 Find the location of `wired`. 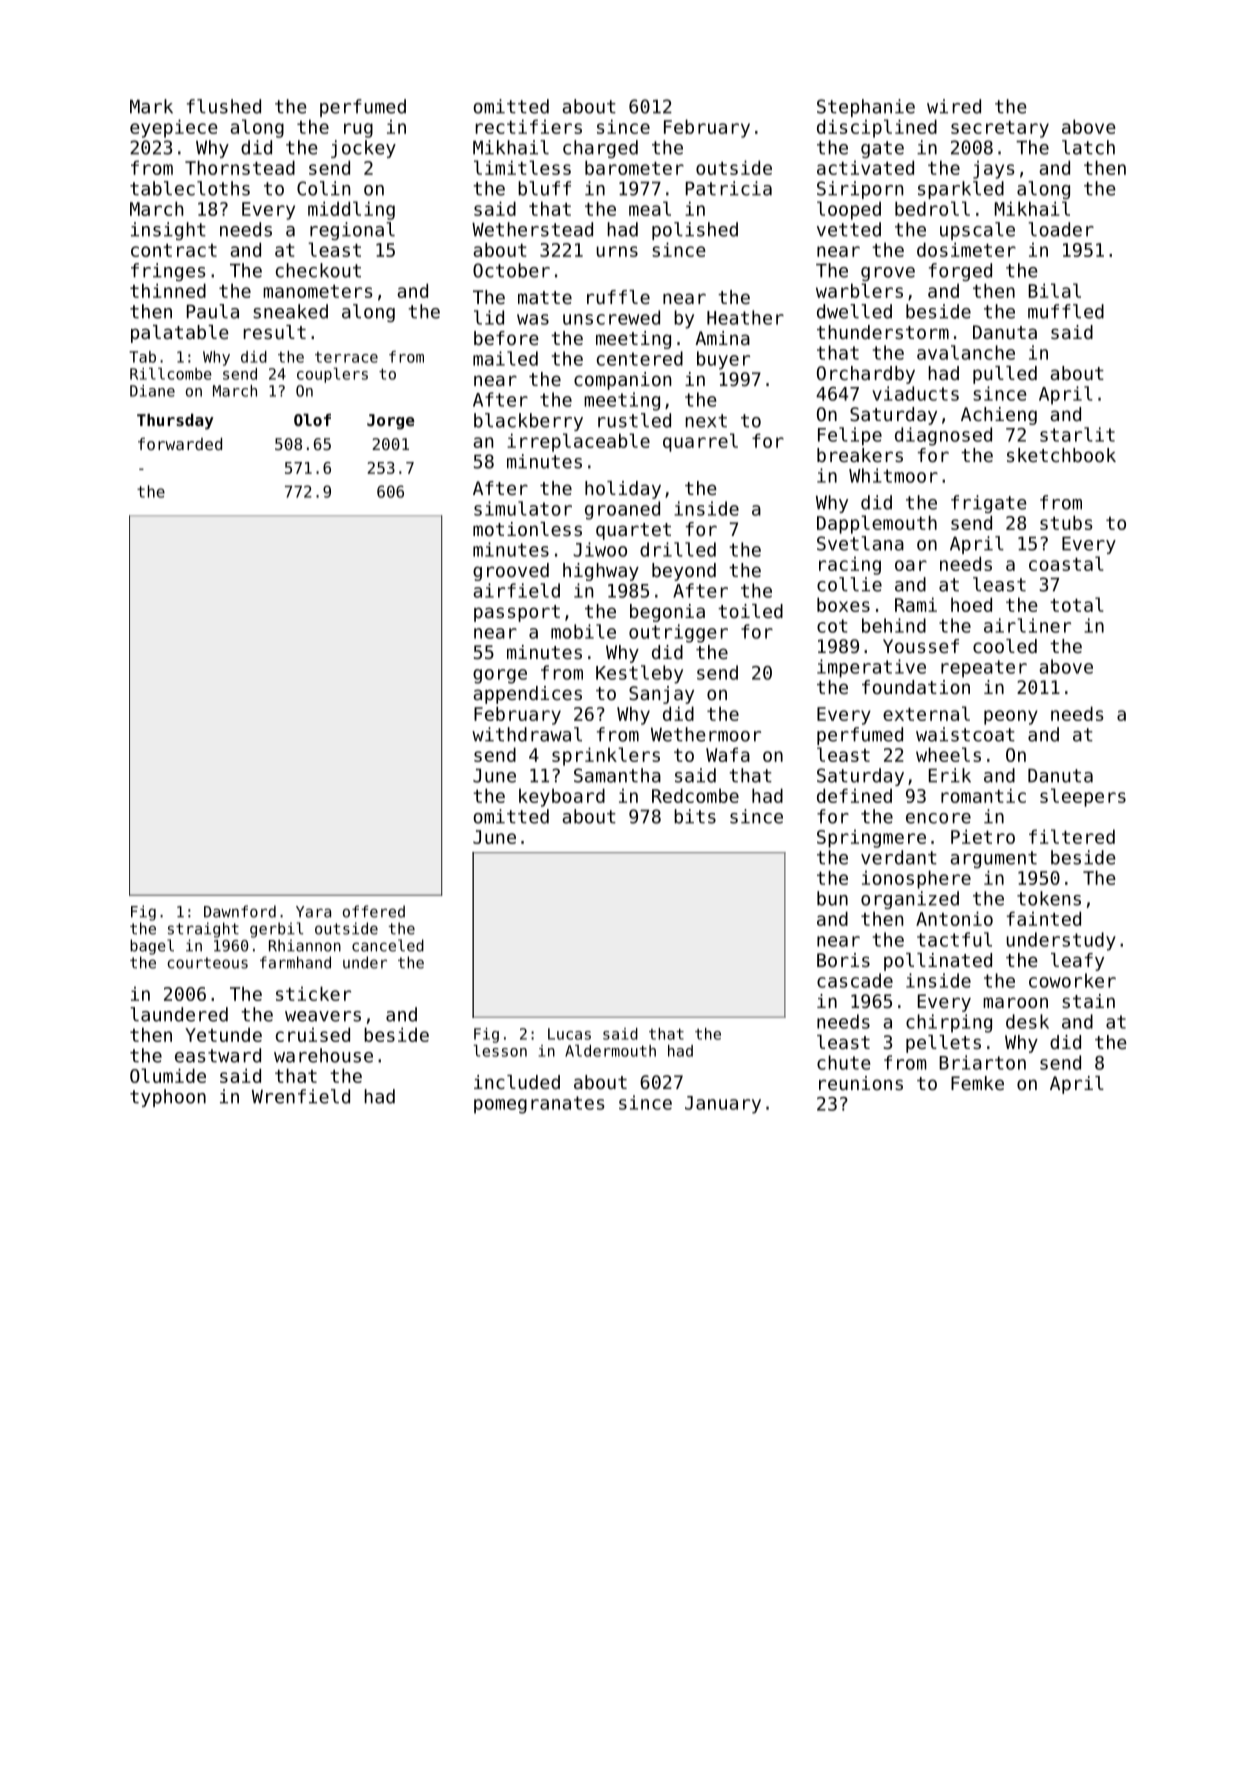

wired is located at coordinates (954, 106).
